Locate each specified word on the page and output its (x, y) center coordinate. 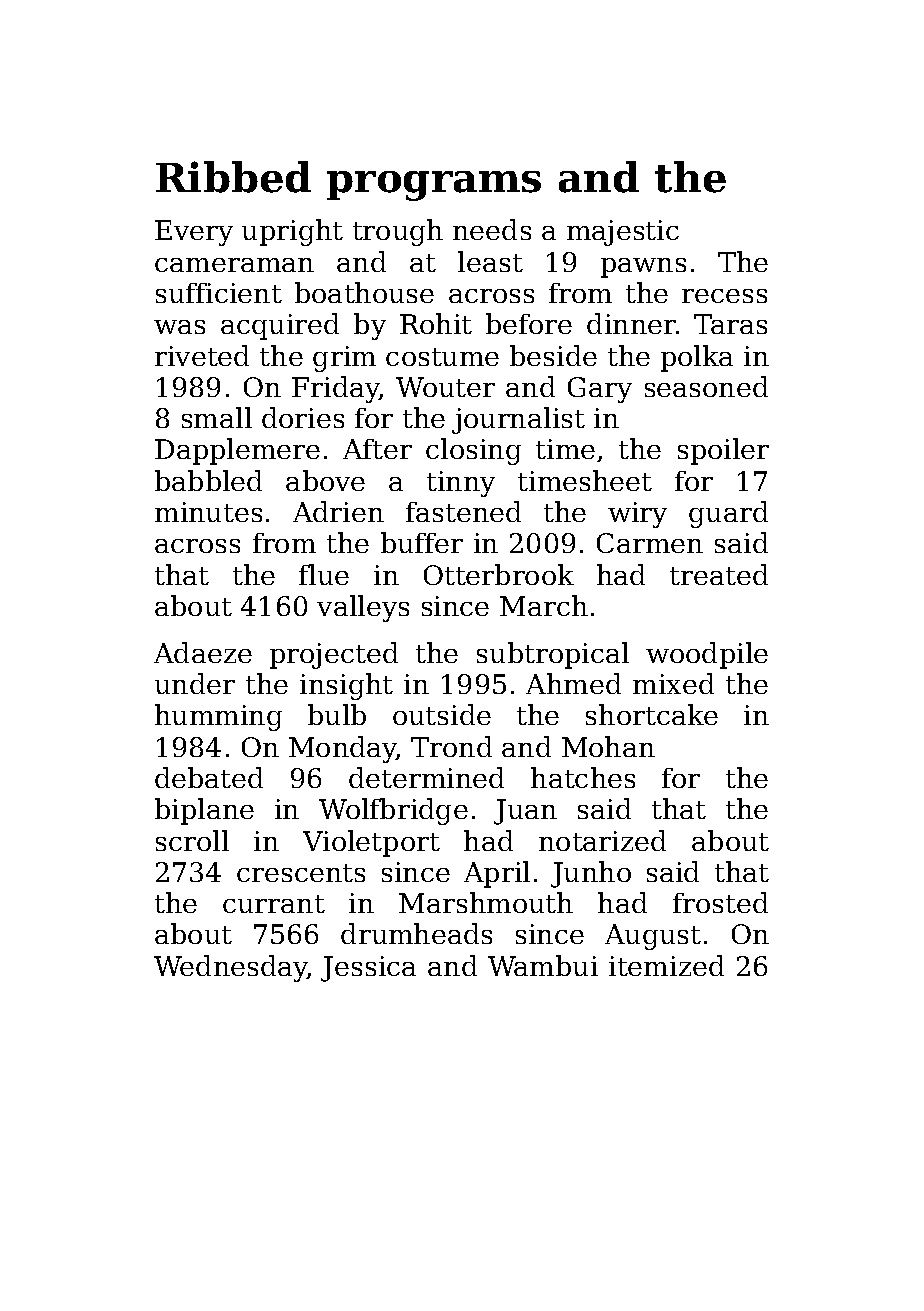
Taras (730, 324)
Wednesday (231, 968)
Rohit (436, 323)
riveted (202, 355)
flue (324, 574)
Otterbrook (499, 574)
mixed (673, 683)
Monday (343, 749)
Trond (451, 746)
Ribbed (233, 177)
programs (434, 186)
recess (724, 296)
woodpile (707, 655)
